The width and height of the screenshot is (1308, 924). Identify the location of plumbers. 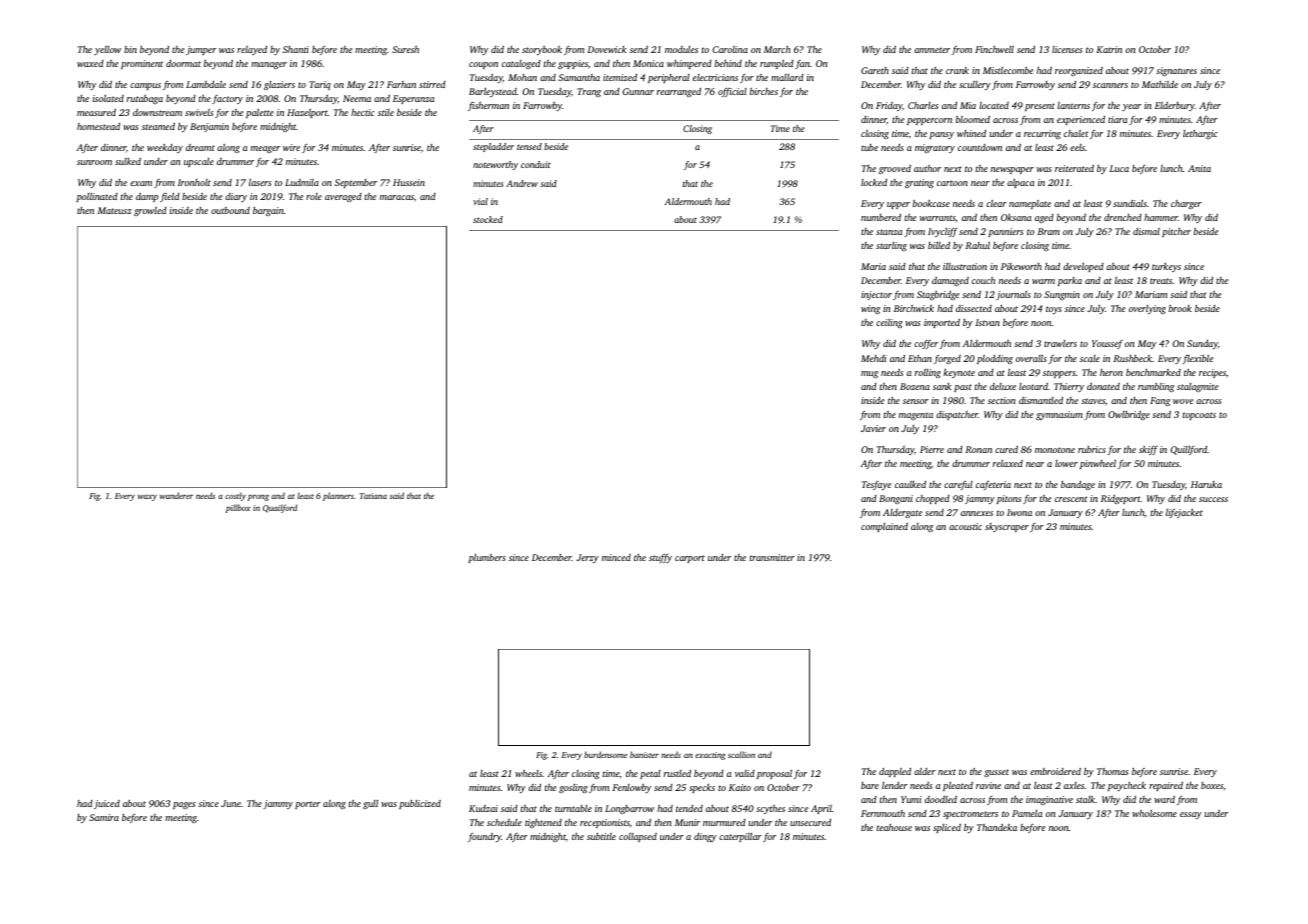
(487, 558).
